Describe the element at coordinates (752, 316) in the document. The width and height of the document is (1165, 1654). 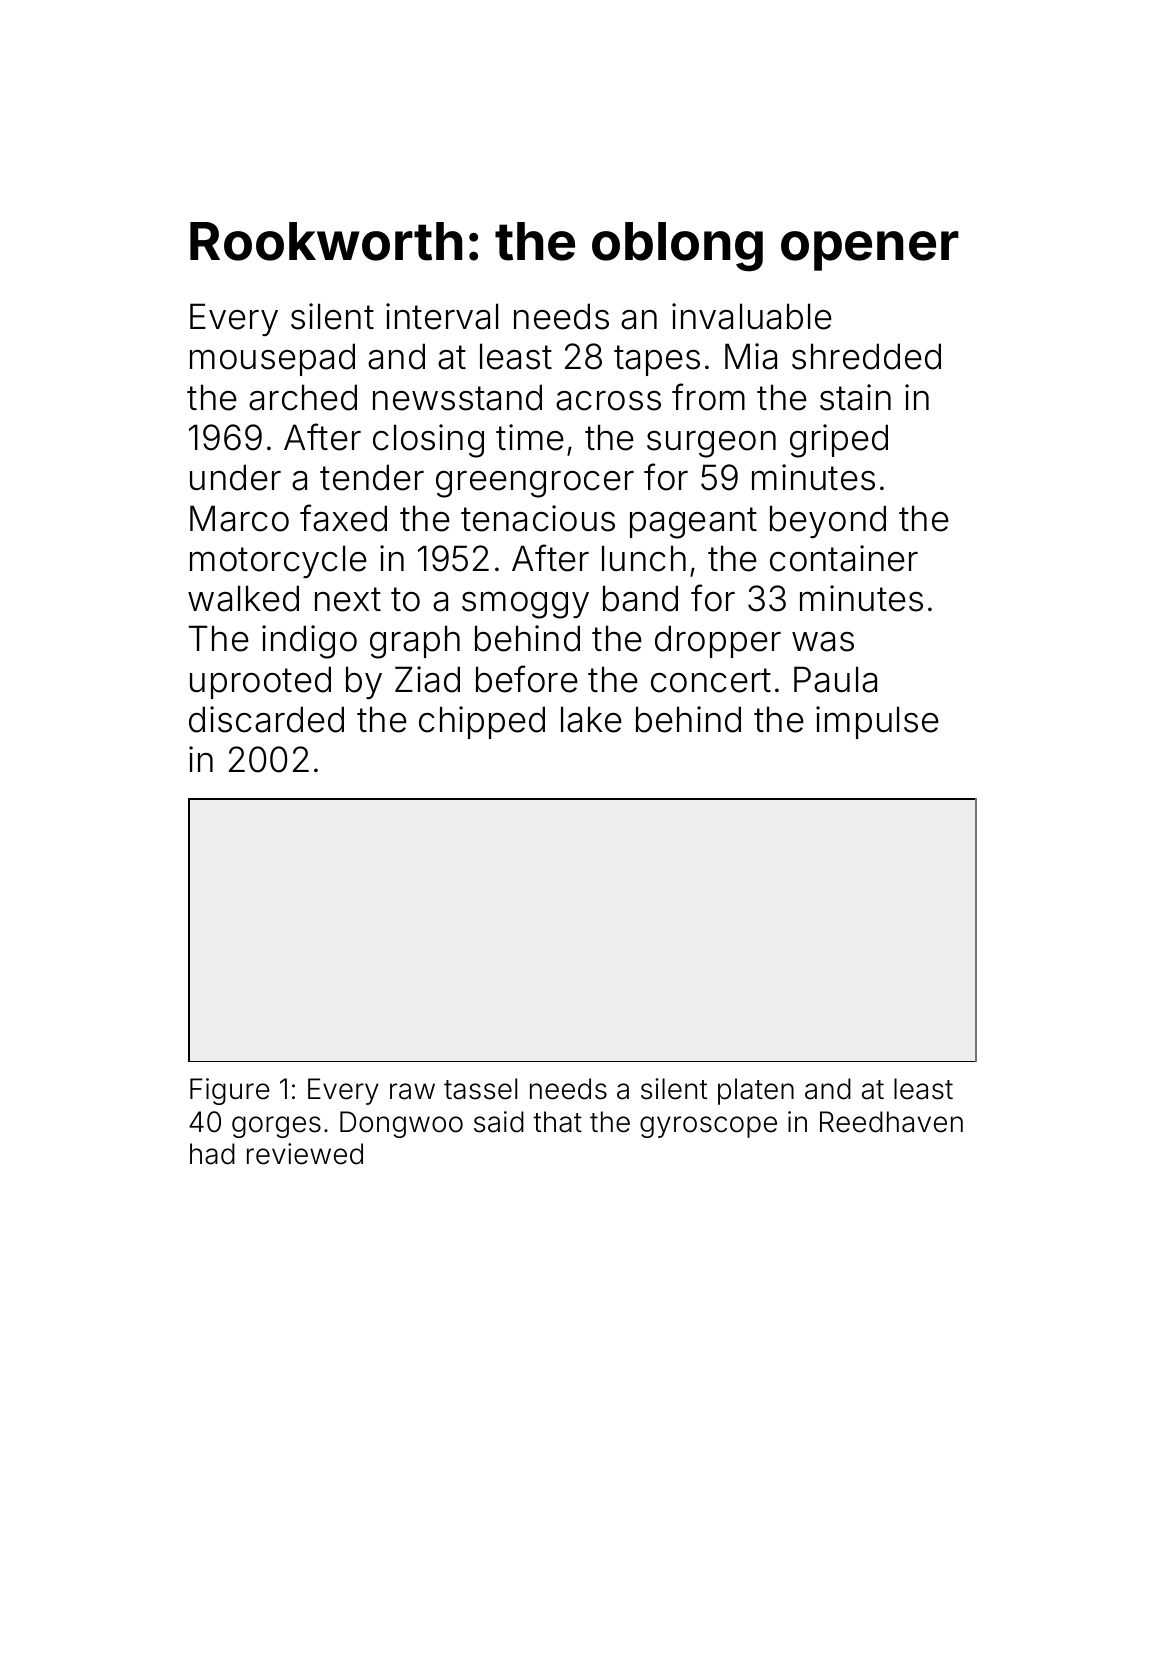
I see `invaluable` at that location.
